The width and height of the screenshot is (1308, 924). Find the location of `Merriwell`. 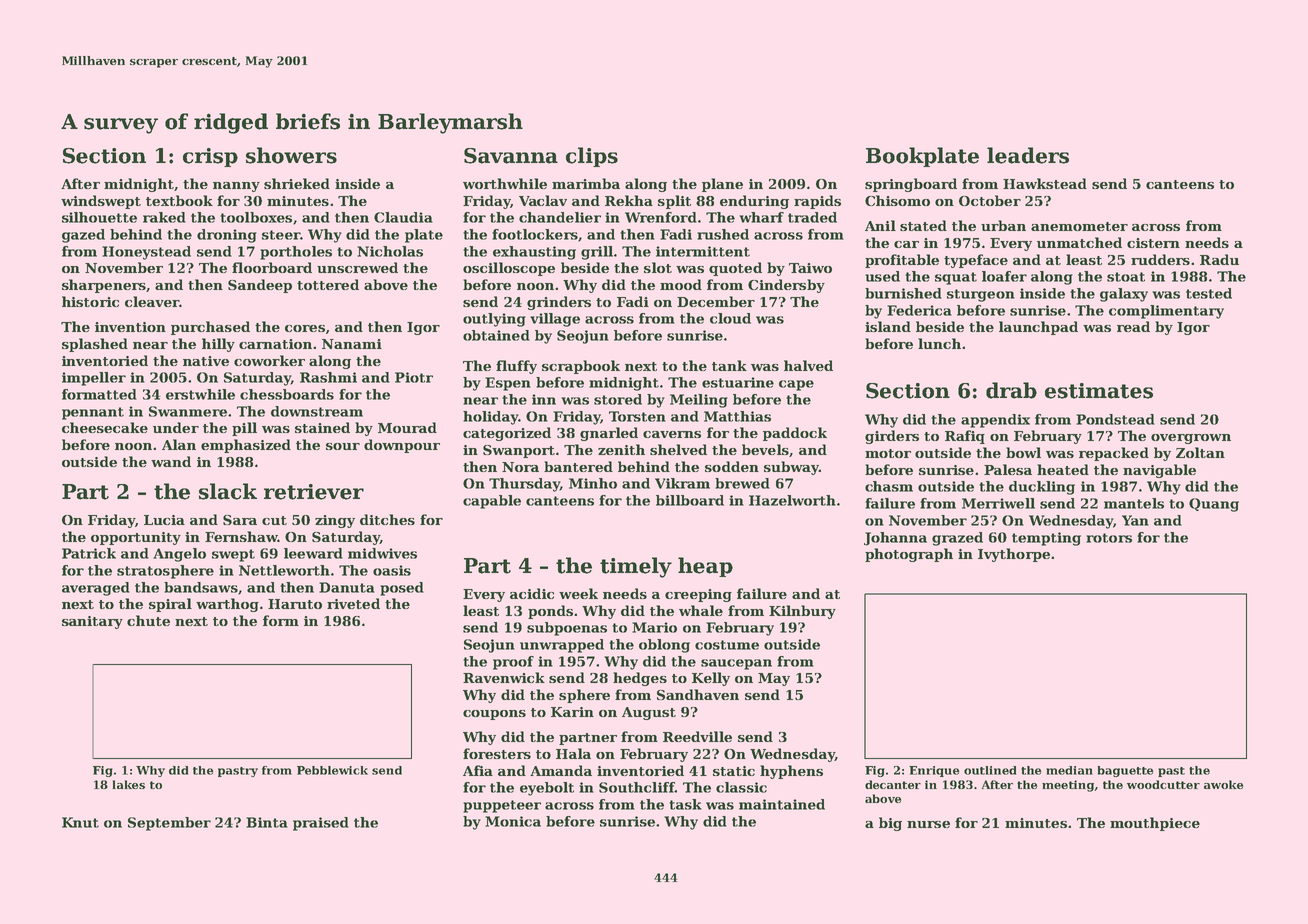

Merriwell is located at coordinates (998, 503).
